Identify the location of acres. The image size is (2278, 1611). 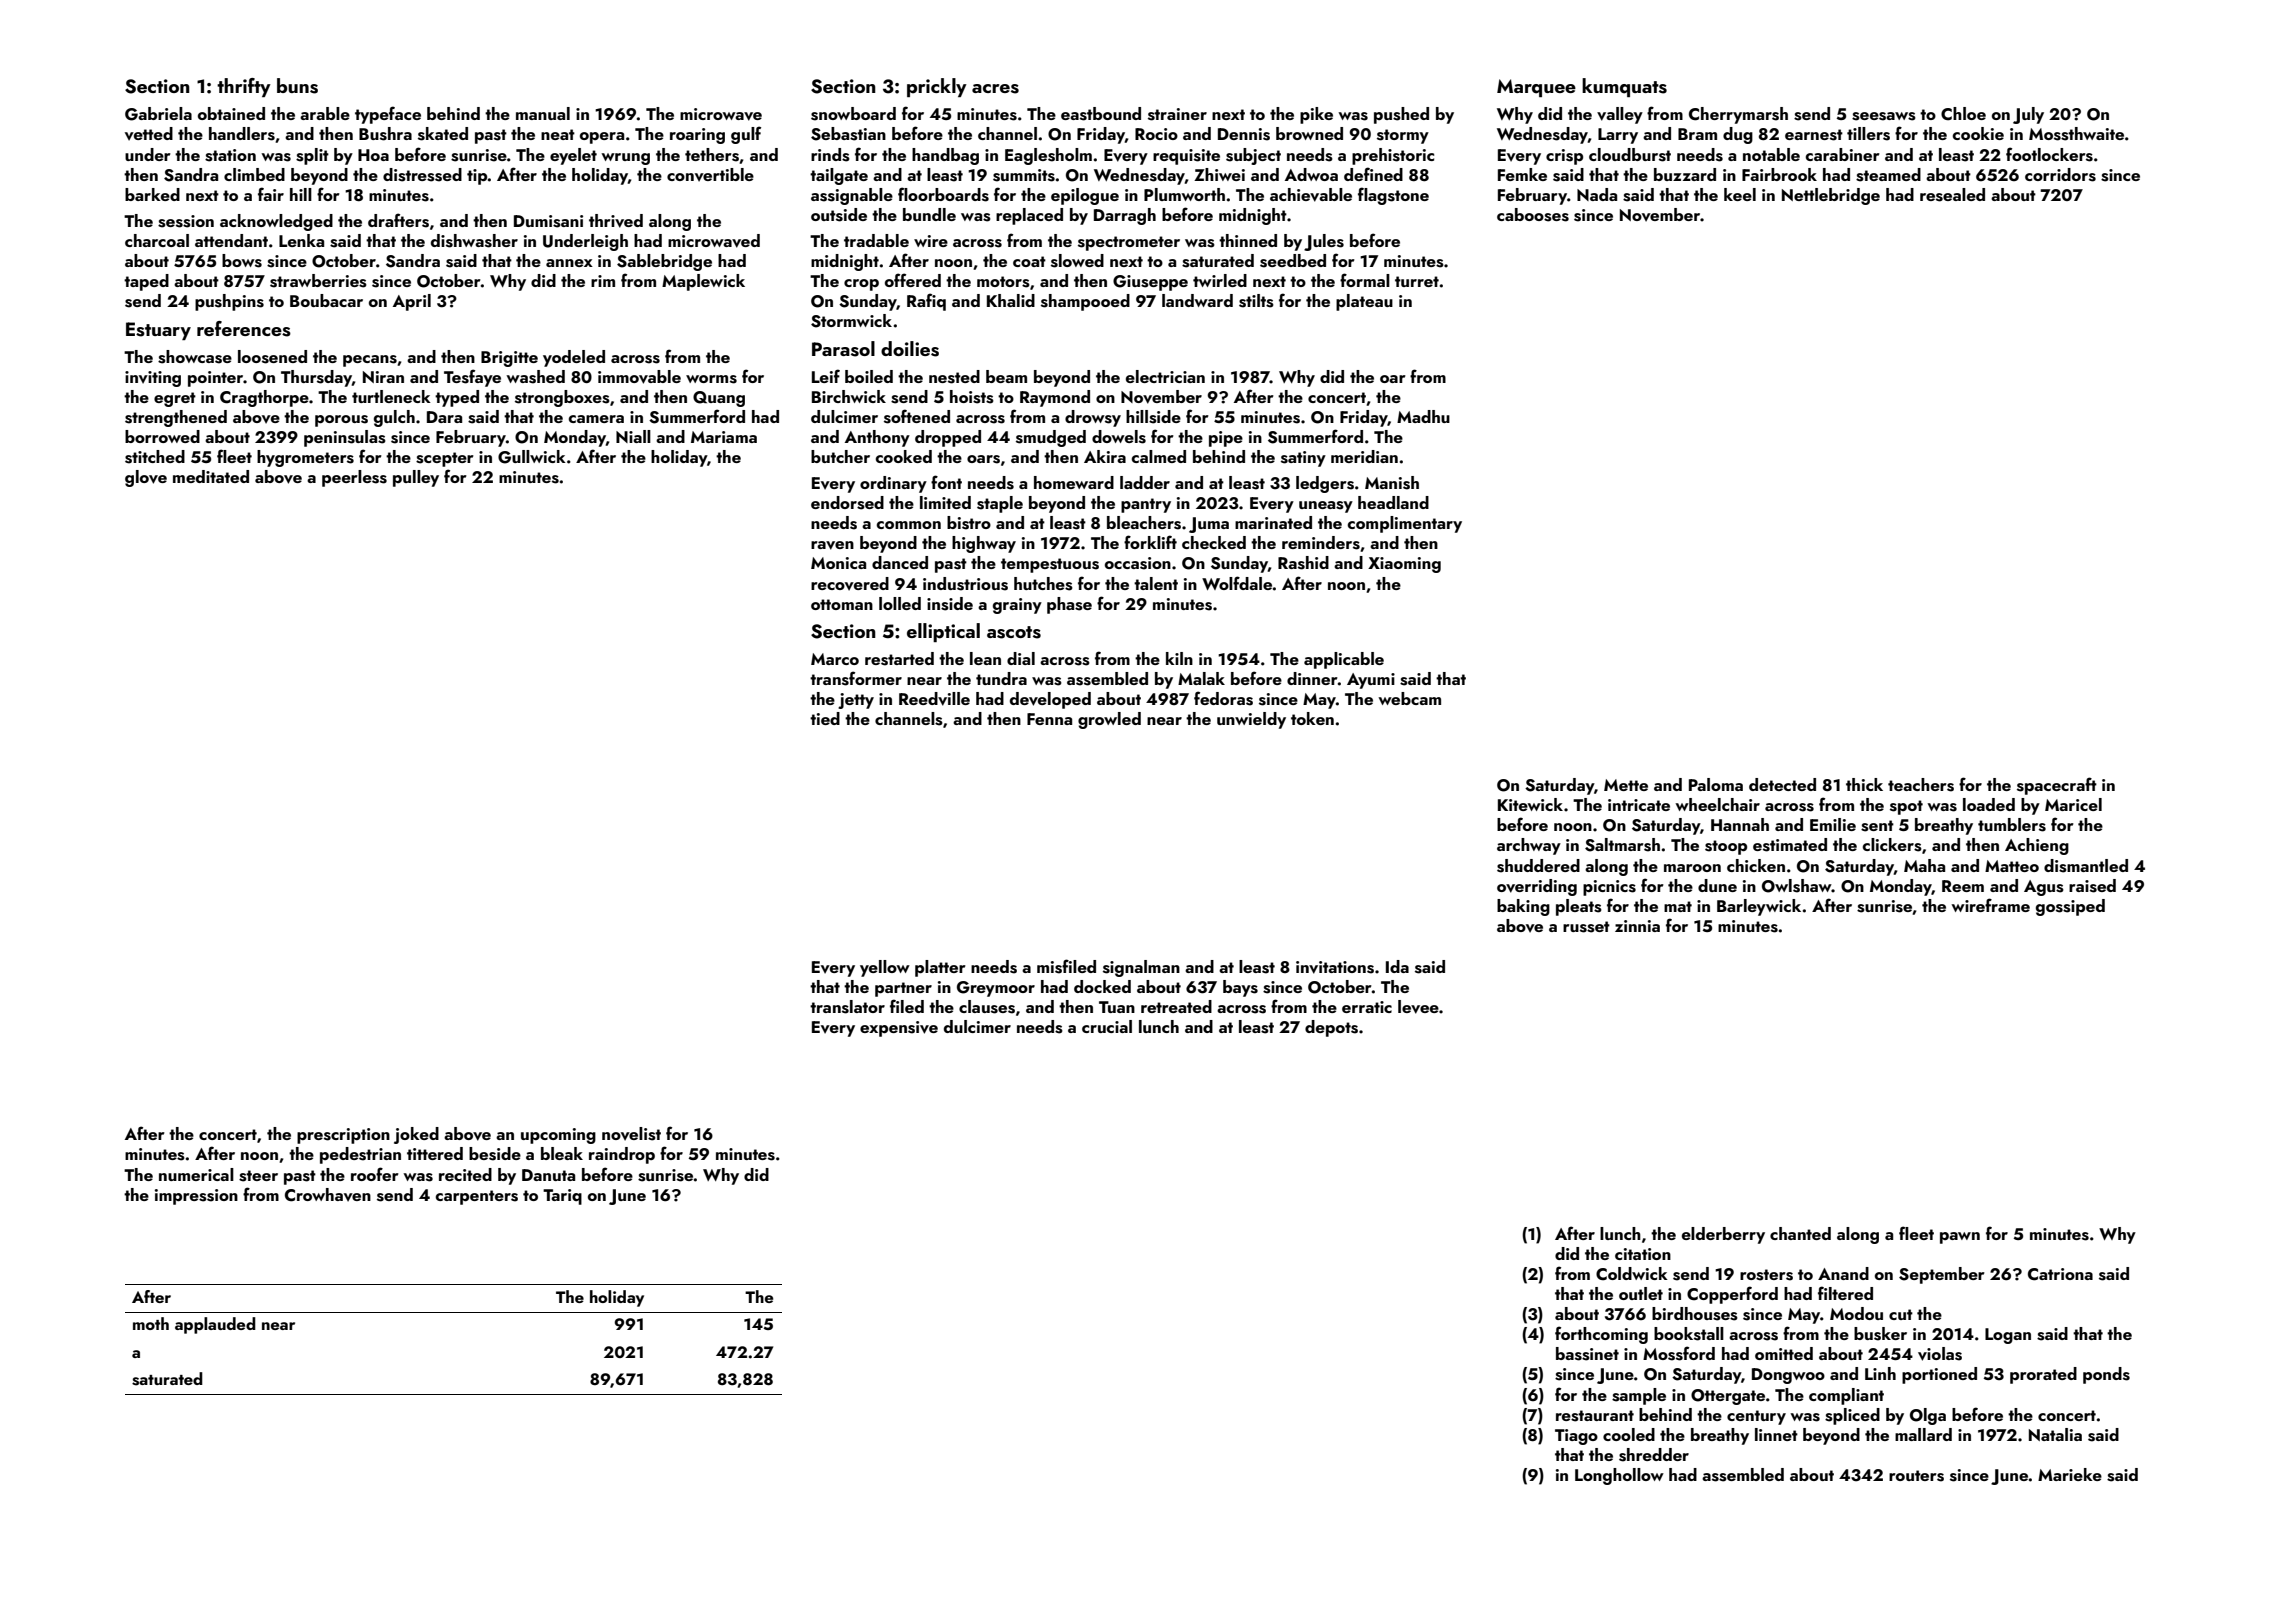
(995, 89).
